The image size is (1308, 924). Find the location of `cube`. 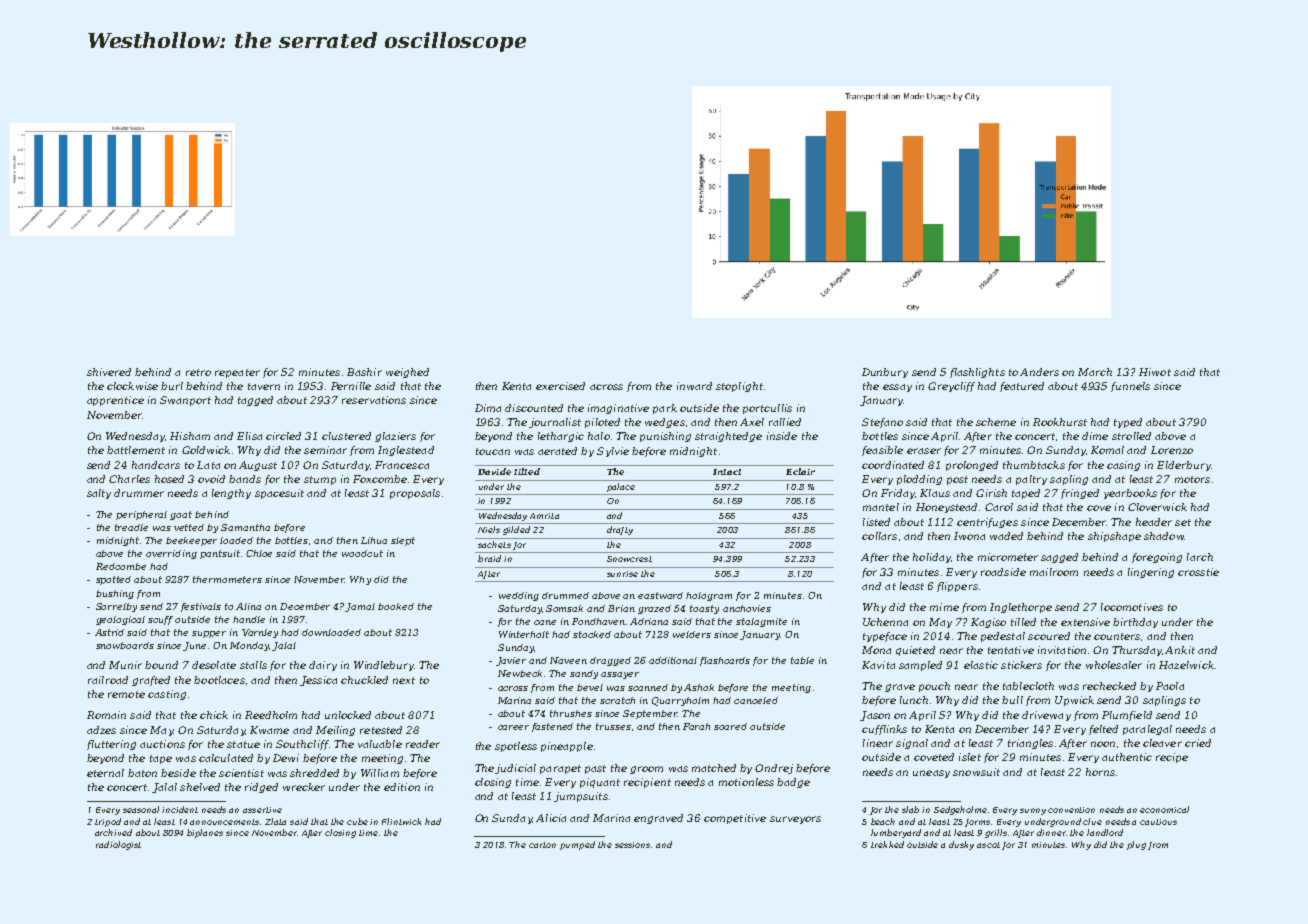

cube is located at coordinates (357, 821).
